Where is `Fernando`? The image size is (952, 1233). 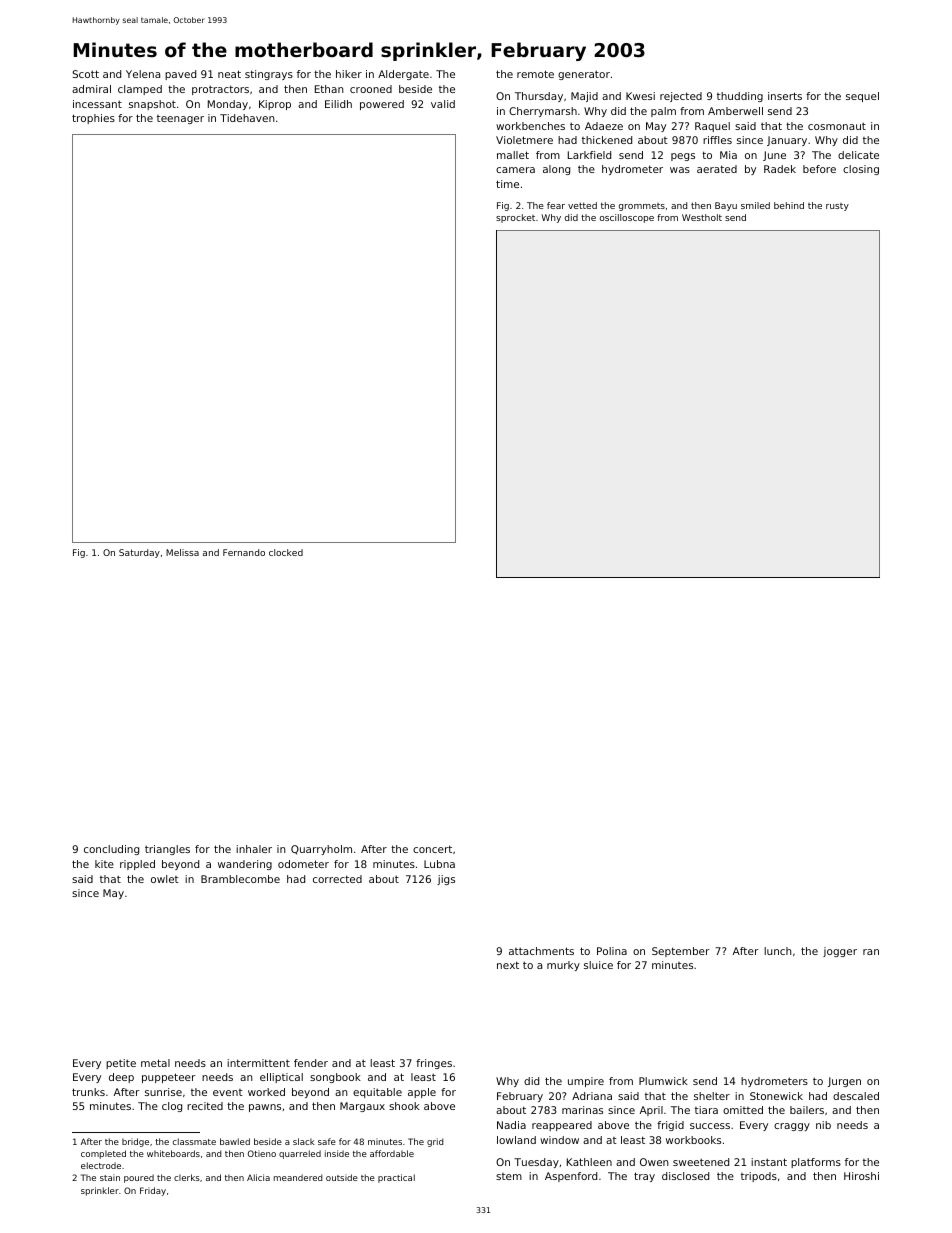
Fernando is located at coordinates (244, 552).
